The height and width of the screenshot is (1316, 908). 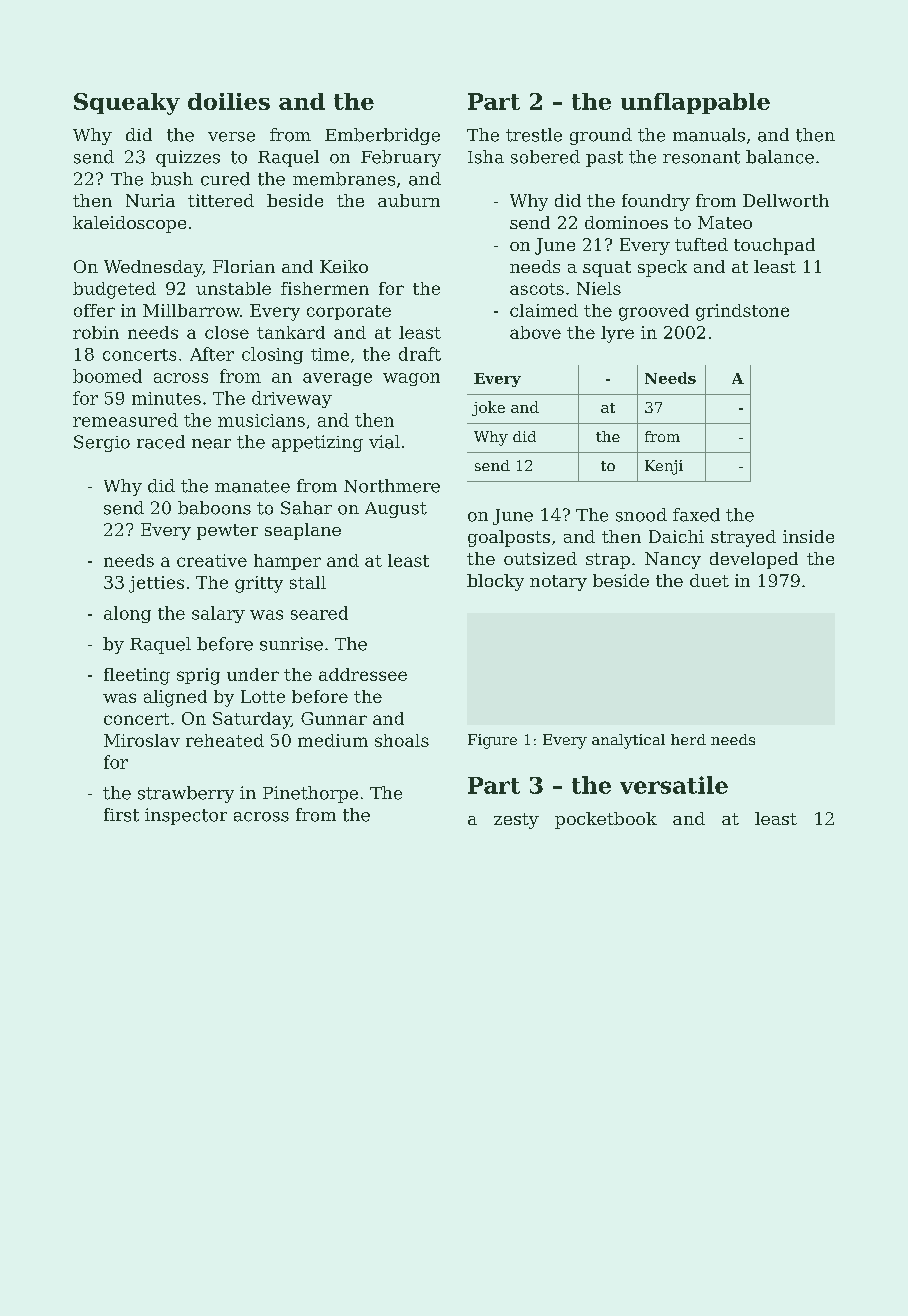 What do you see at coordinates (641, 515) in the screenshot?
I see `snood` at bounding box center [641, 515].
